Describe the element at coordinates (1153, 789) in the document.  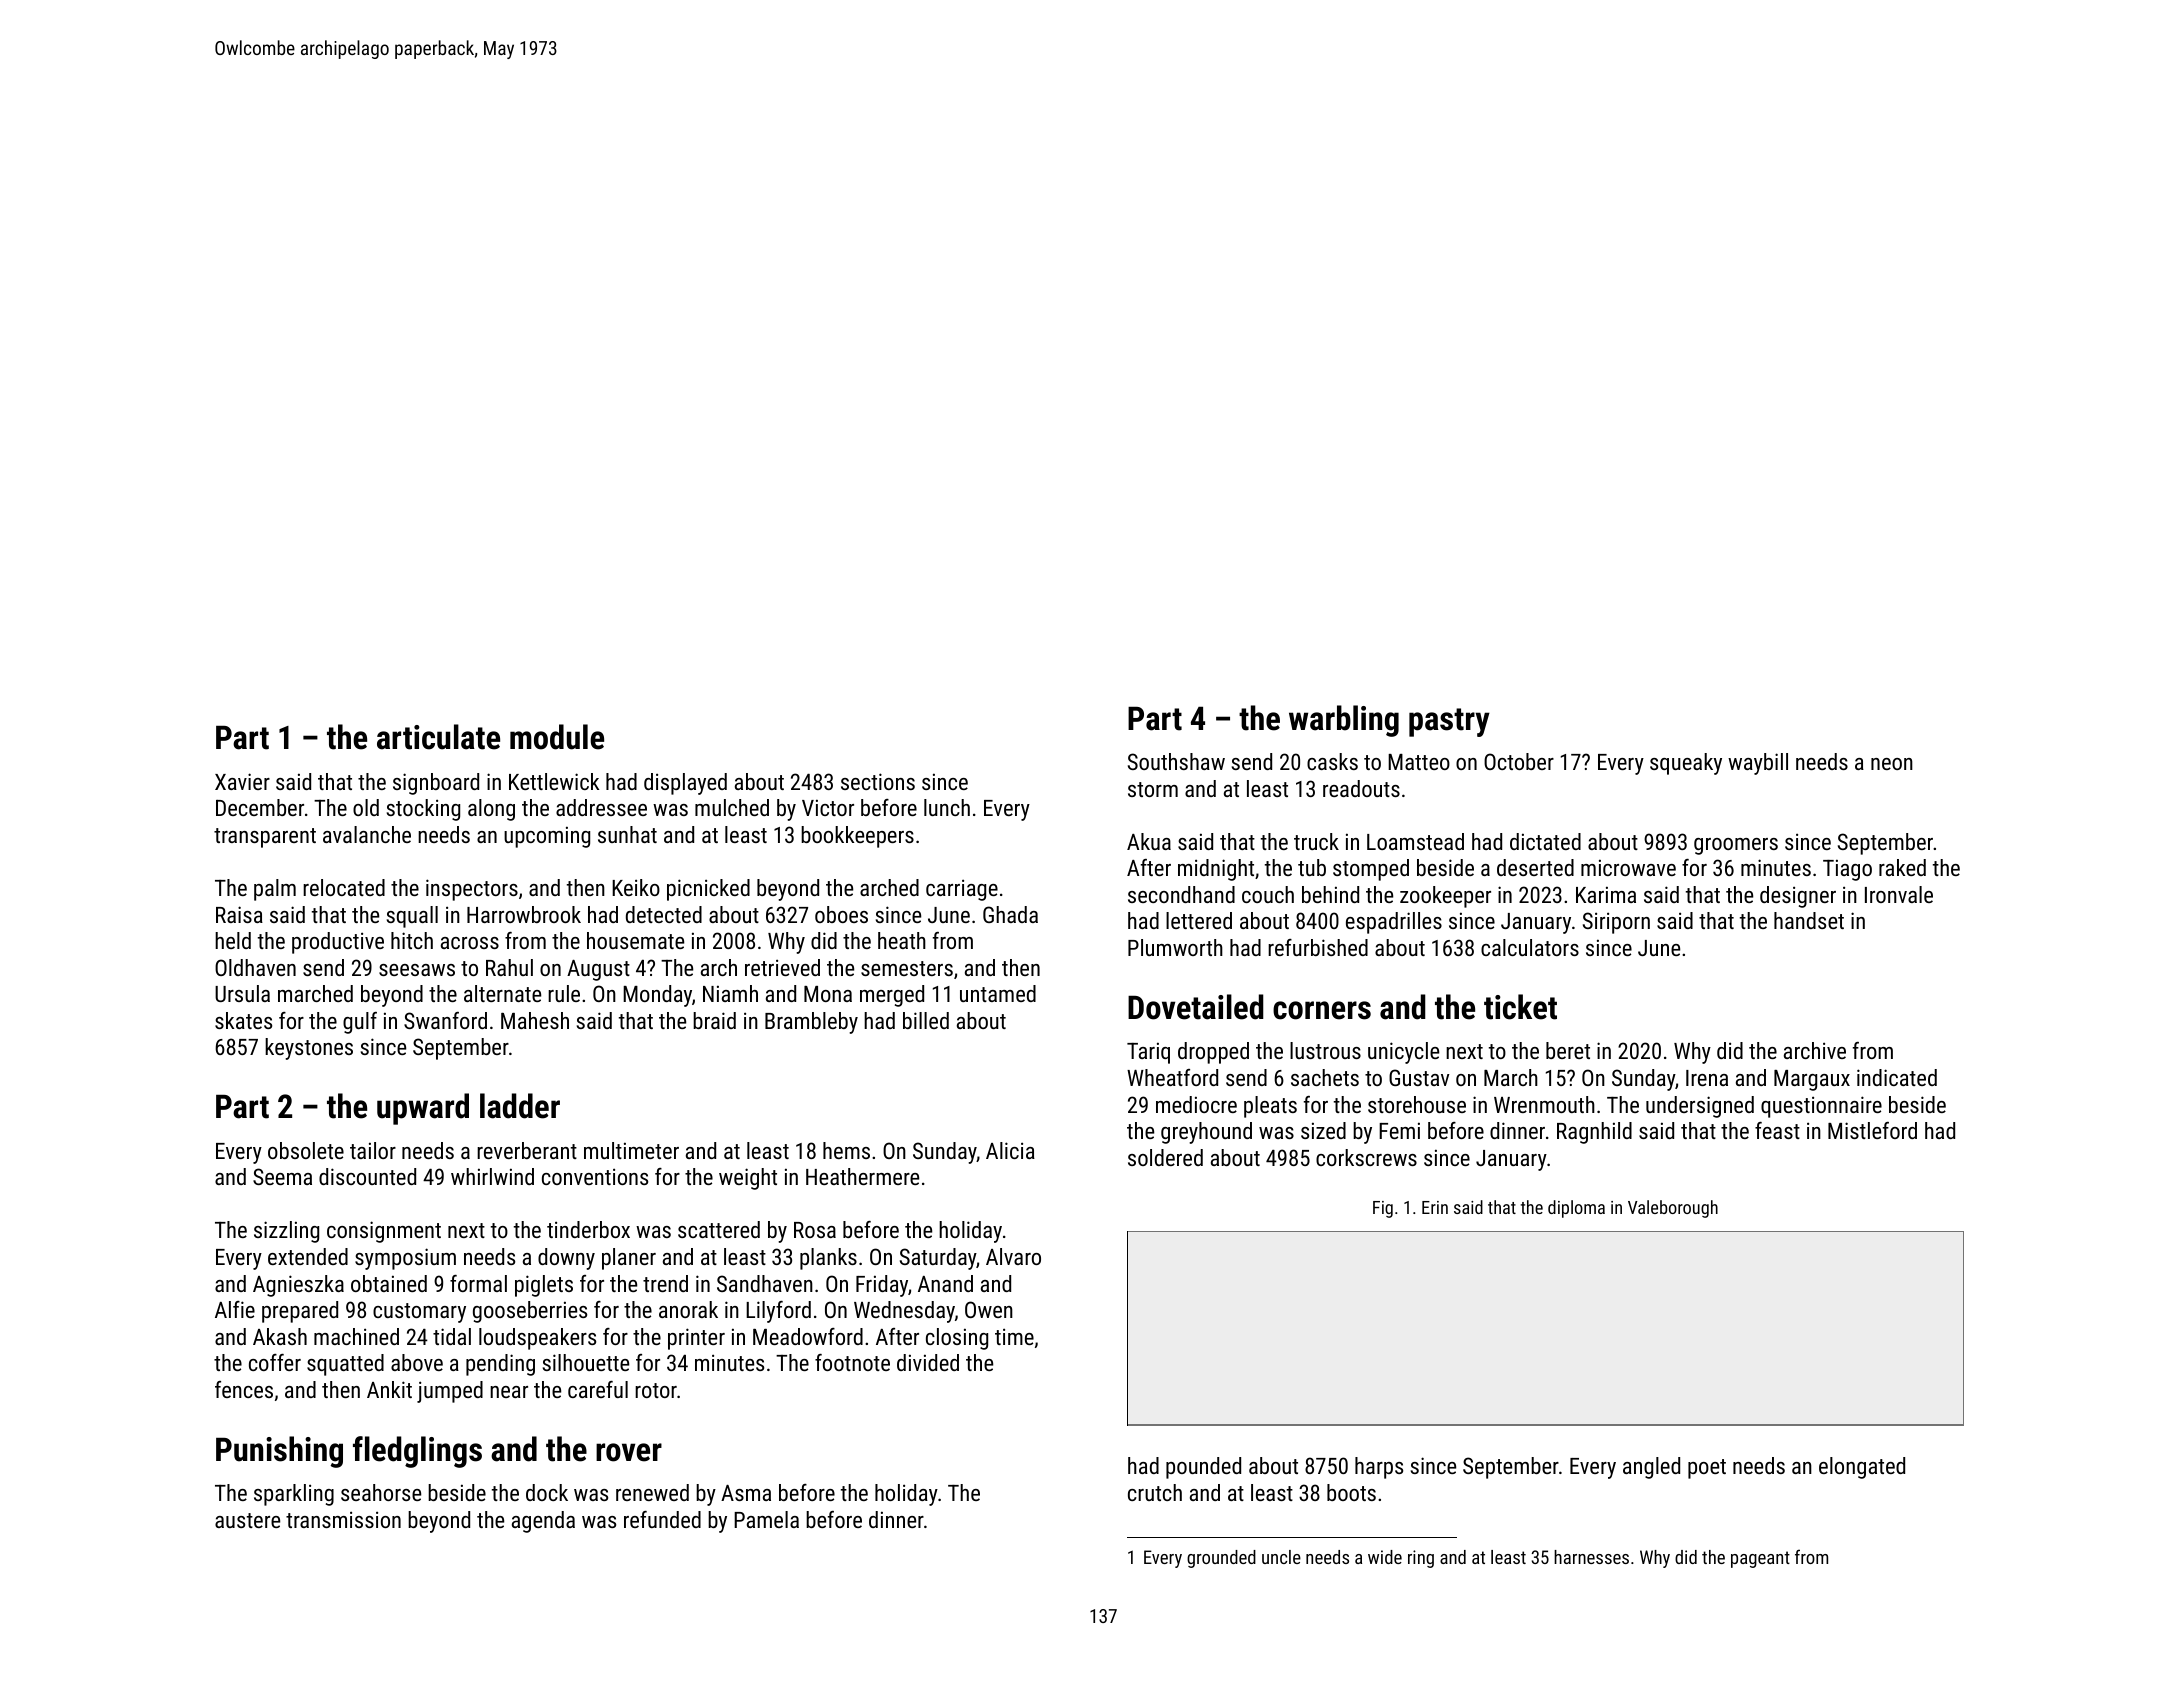
I see `storm` at that location.
